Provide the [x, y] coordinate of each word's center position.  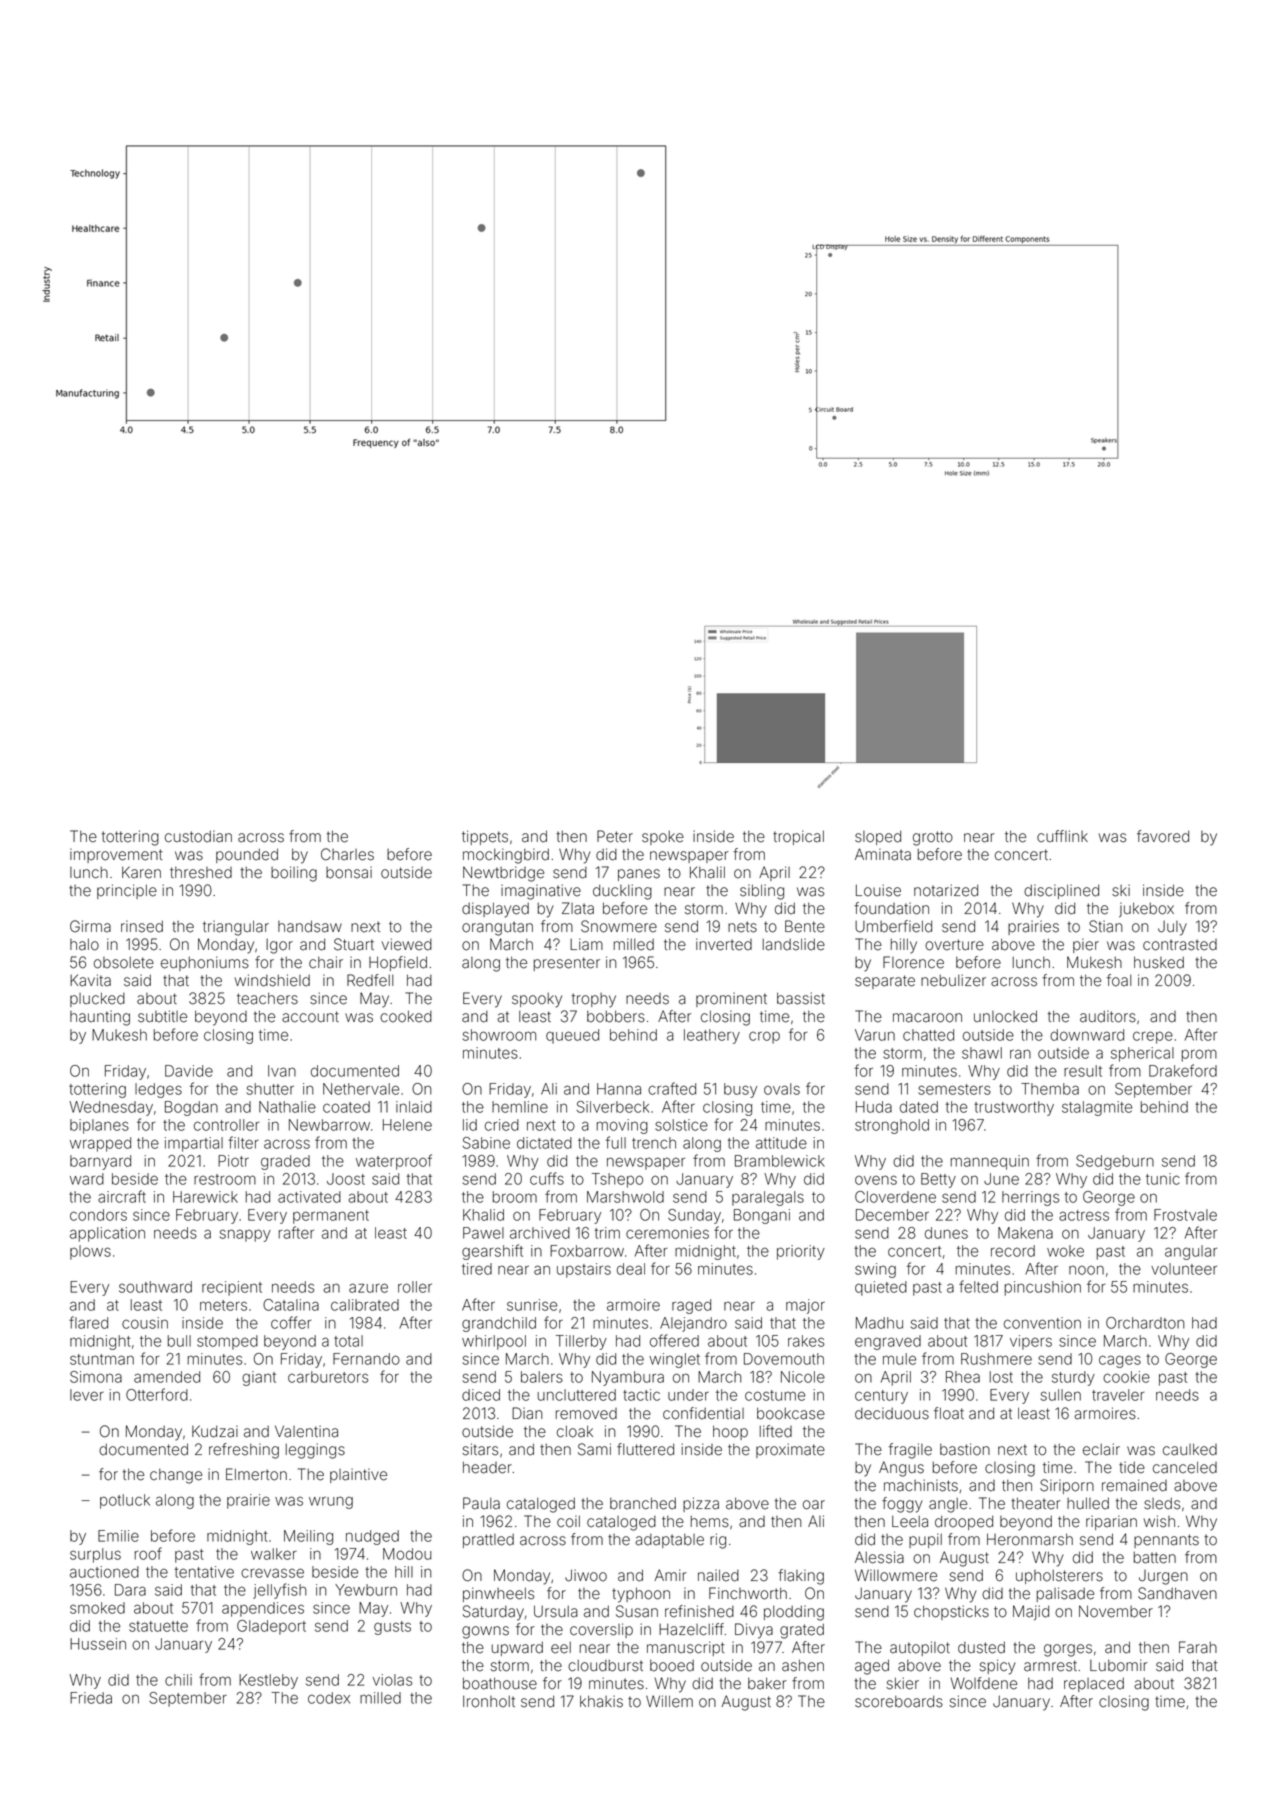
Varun [875, 1035]
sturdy [1073, 1378]
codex [329, 1698]
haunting [100, 1018]
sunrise [532, 1305]
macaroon [927, 1018]
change [176, 1476]
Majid [1031, 1612]
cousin [145, 1323]
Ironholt [489, 1701]
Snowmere [619, 926]
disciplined [1061, 891]
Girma [90, 926]
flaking [801, 1577]
